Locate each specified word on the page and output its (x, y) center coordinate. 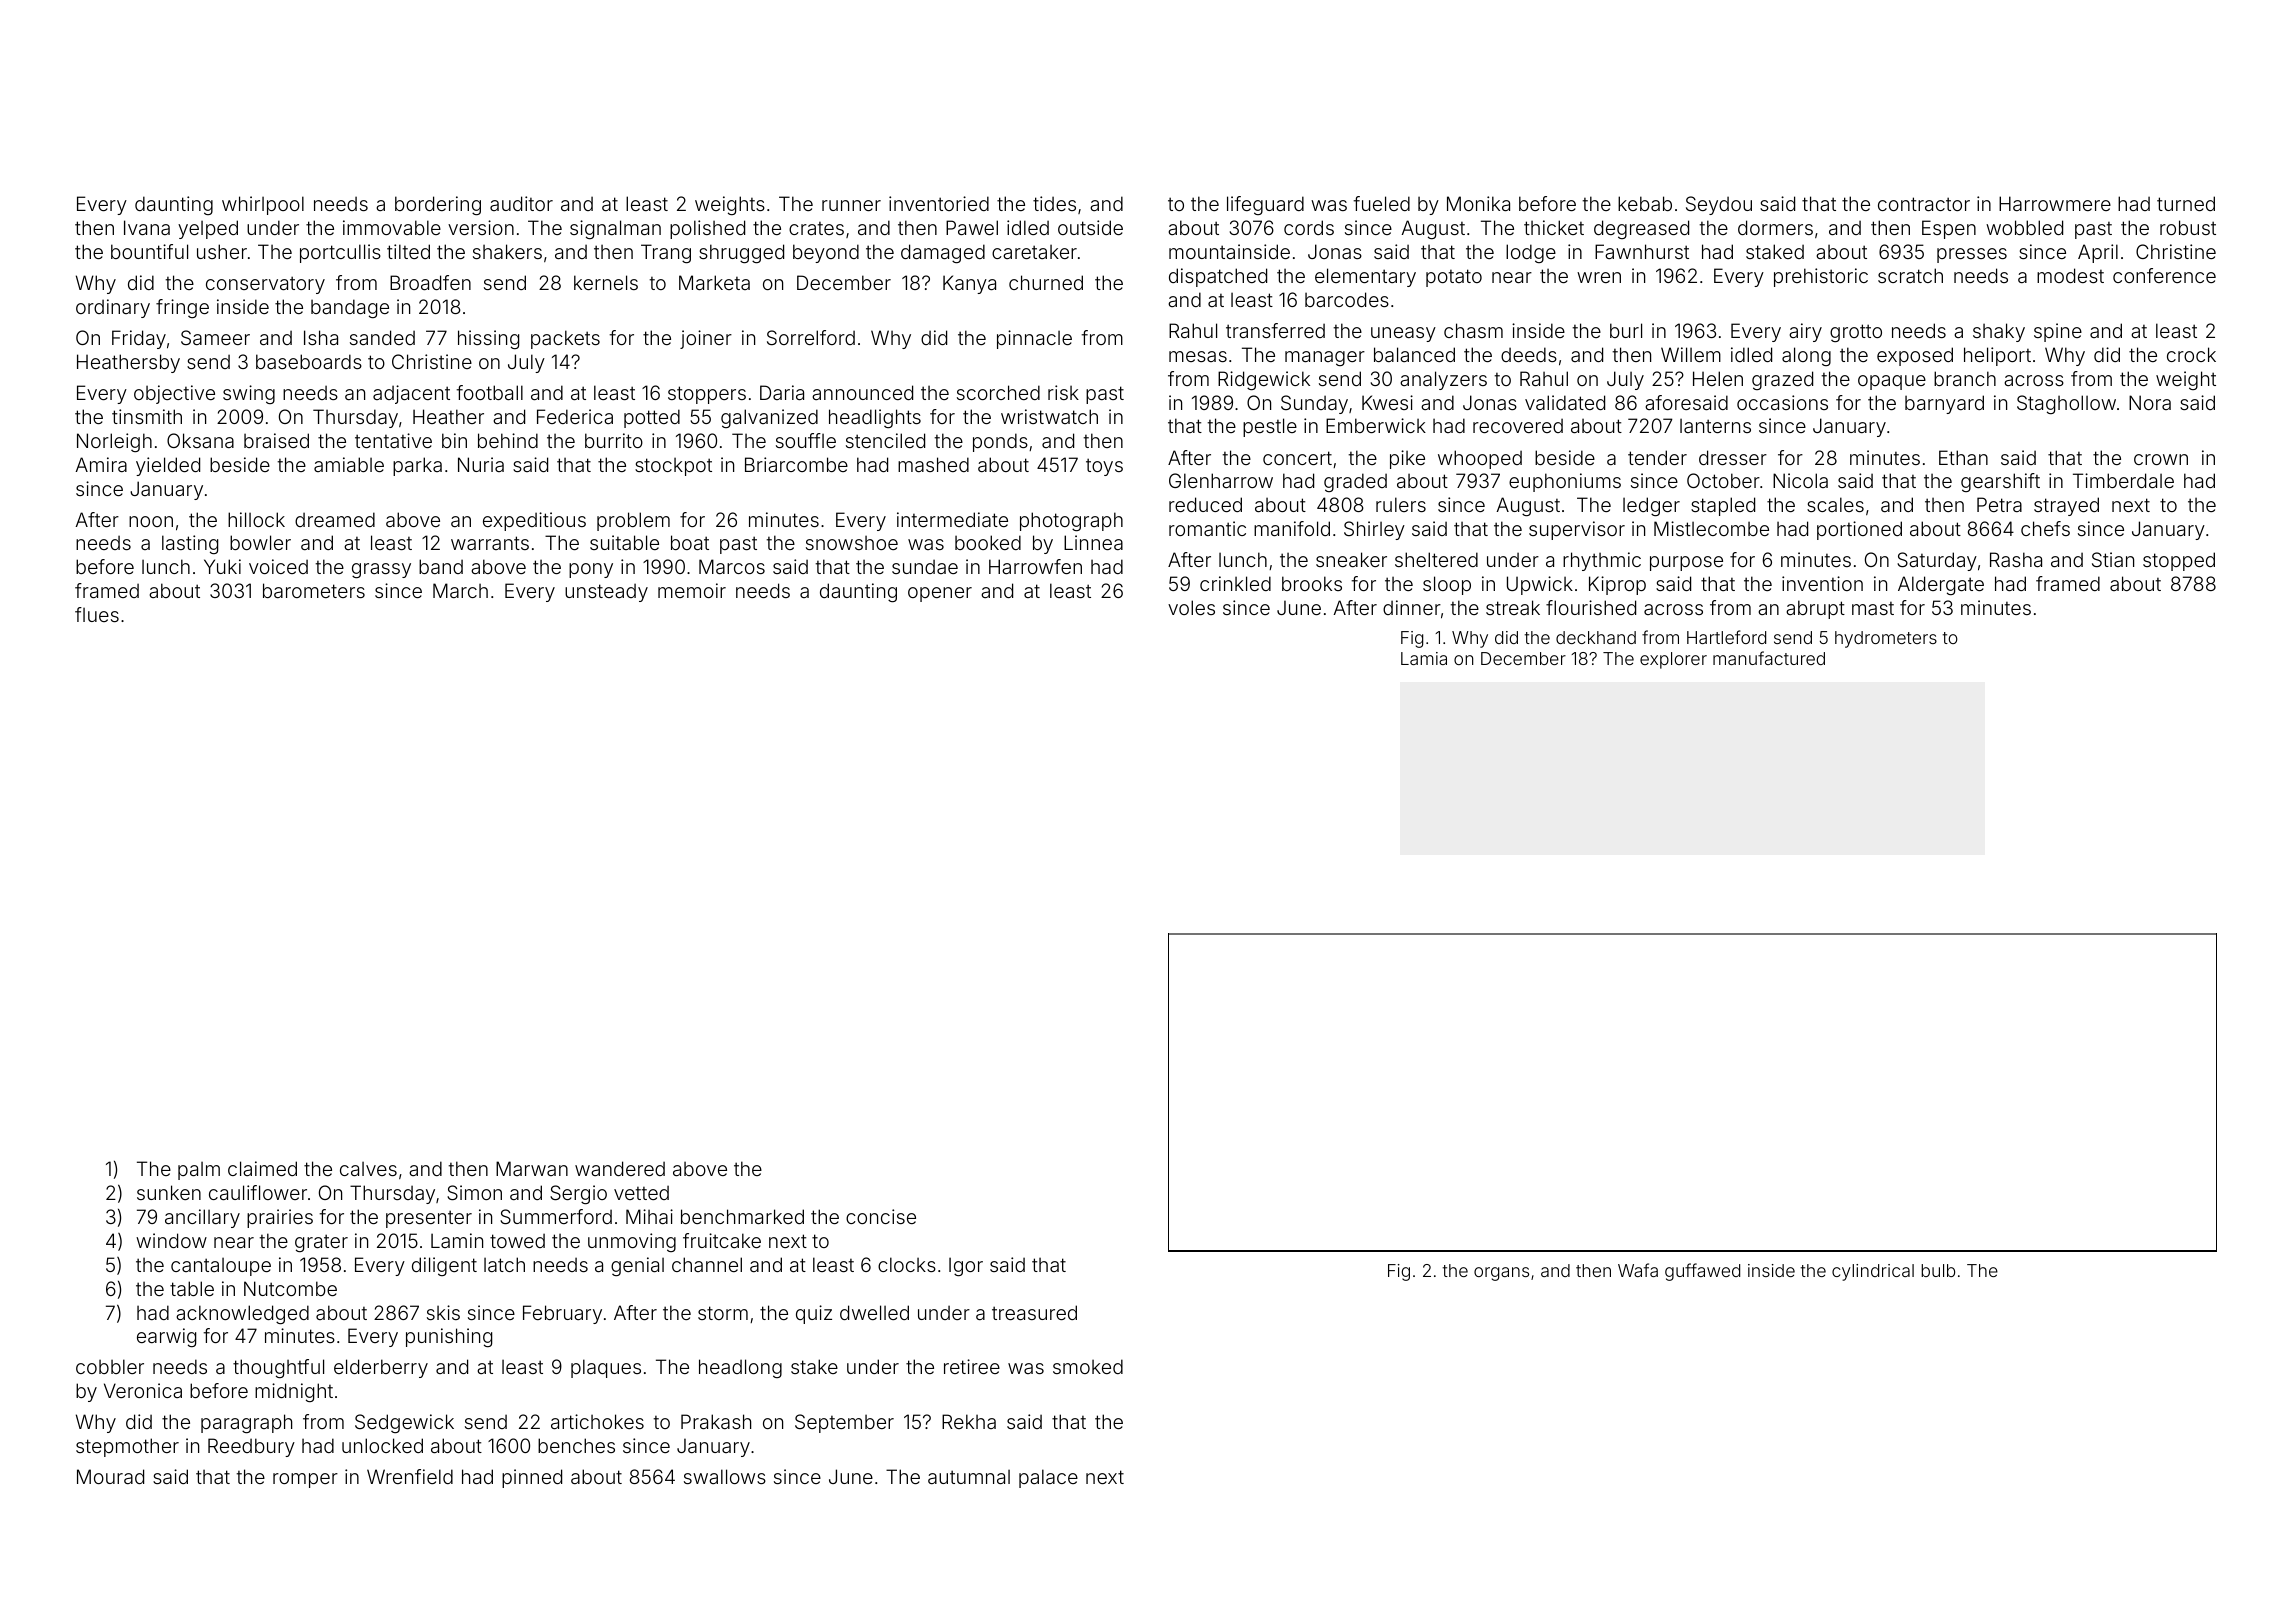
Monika (1478, 203)
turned (2186, 203)
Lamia (1424, 658)
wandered (620, 1168)
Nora (2150, 402)
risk (1063, 392)
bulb (1938, 1270)
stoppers (707, 395)
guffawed (1702, 1272)
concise (881, 1216)
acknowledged (242, 1314)
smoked (1088, 1366)
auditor (521, 203)
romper (305, 1480)
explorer (1673, 660)
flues (97, 614)
